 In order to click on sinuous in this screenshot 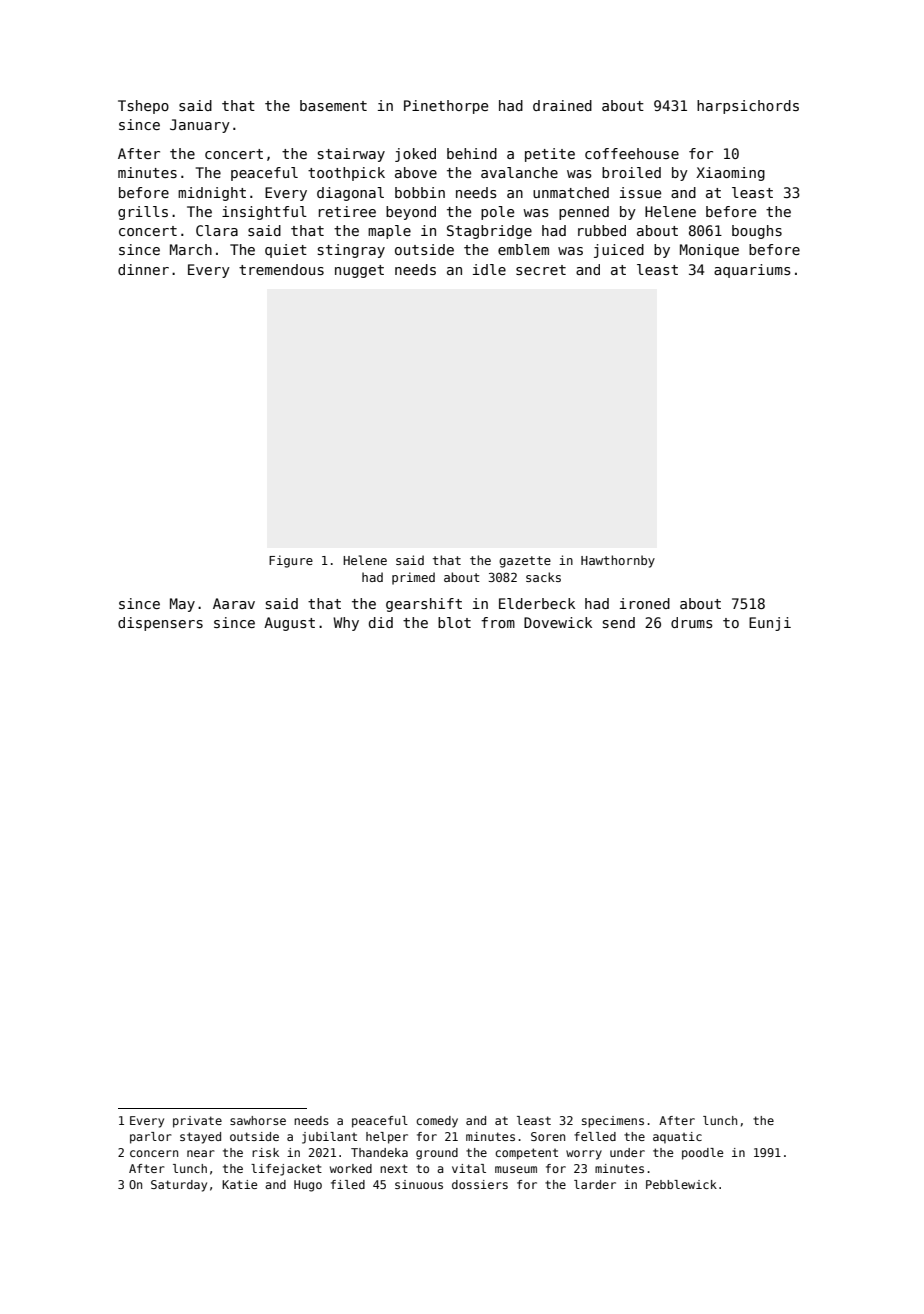, I will do `click(419, 1184)`.
